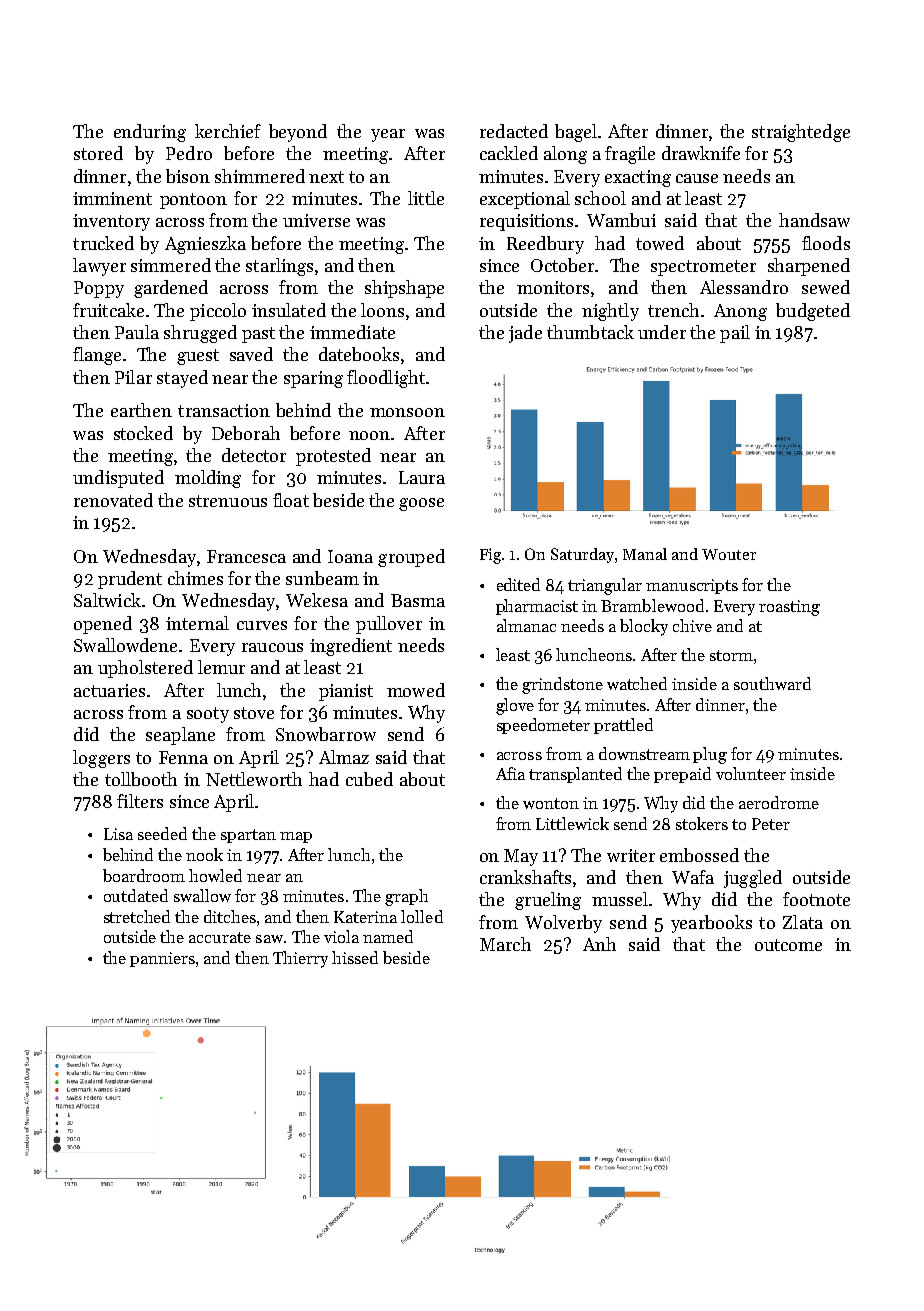  I want to click on Snowbarrow, so click(326, 734).
